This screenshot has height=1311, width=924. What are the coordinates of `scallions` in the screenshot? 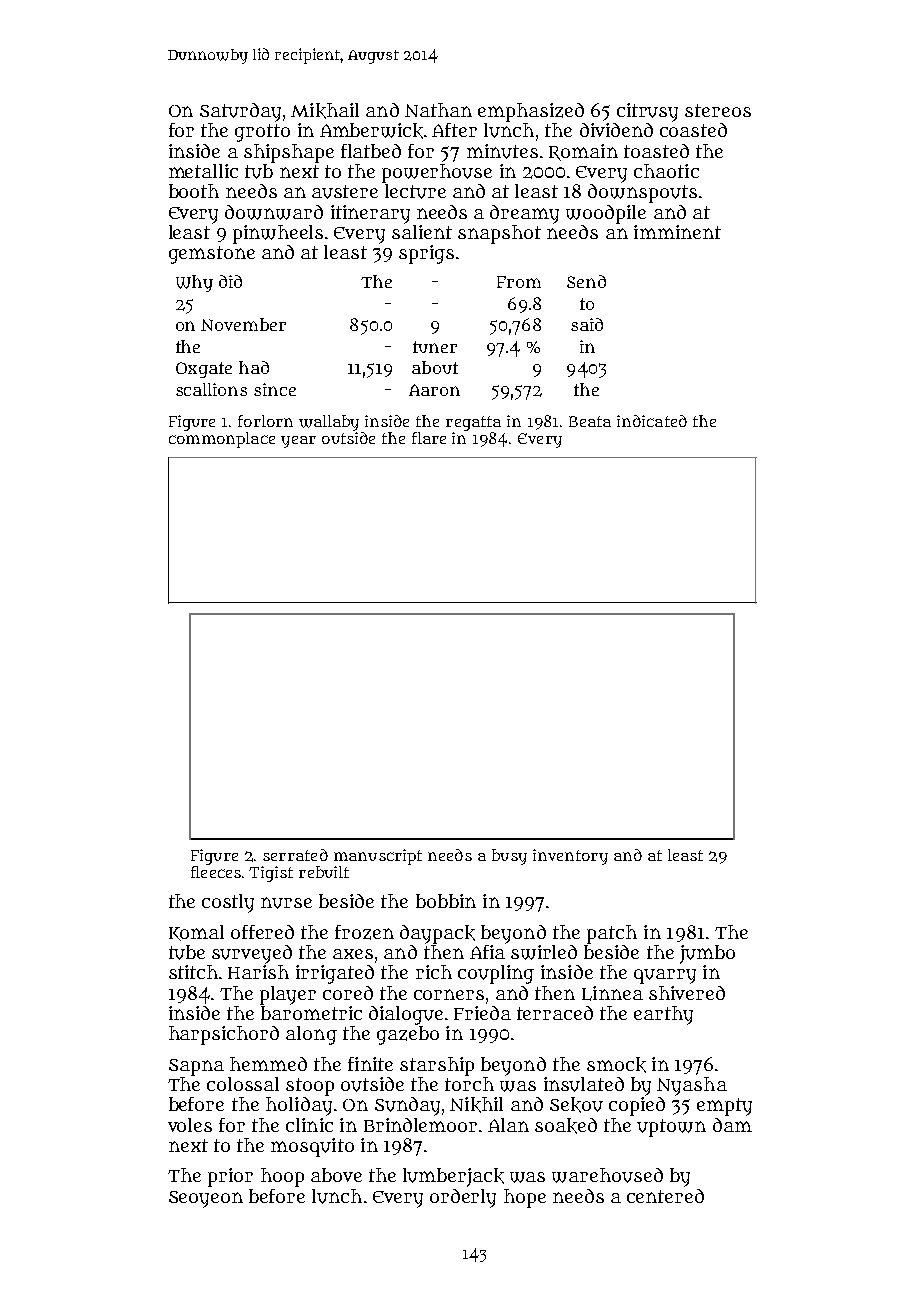 It's located at (211, 389).
